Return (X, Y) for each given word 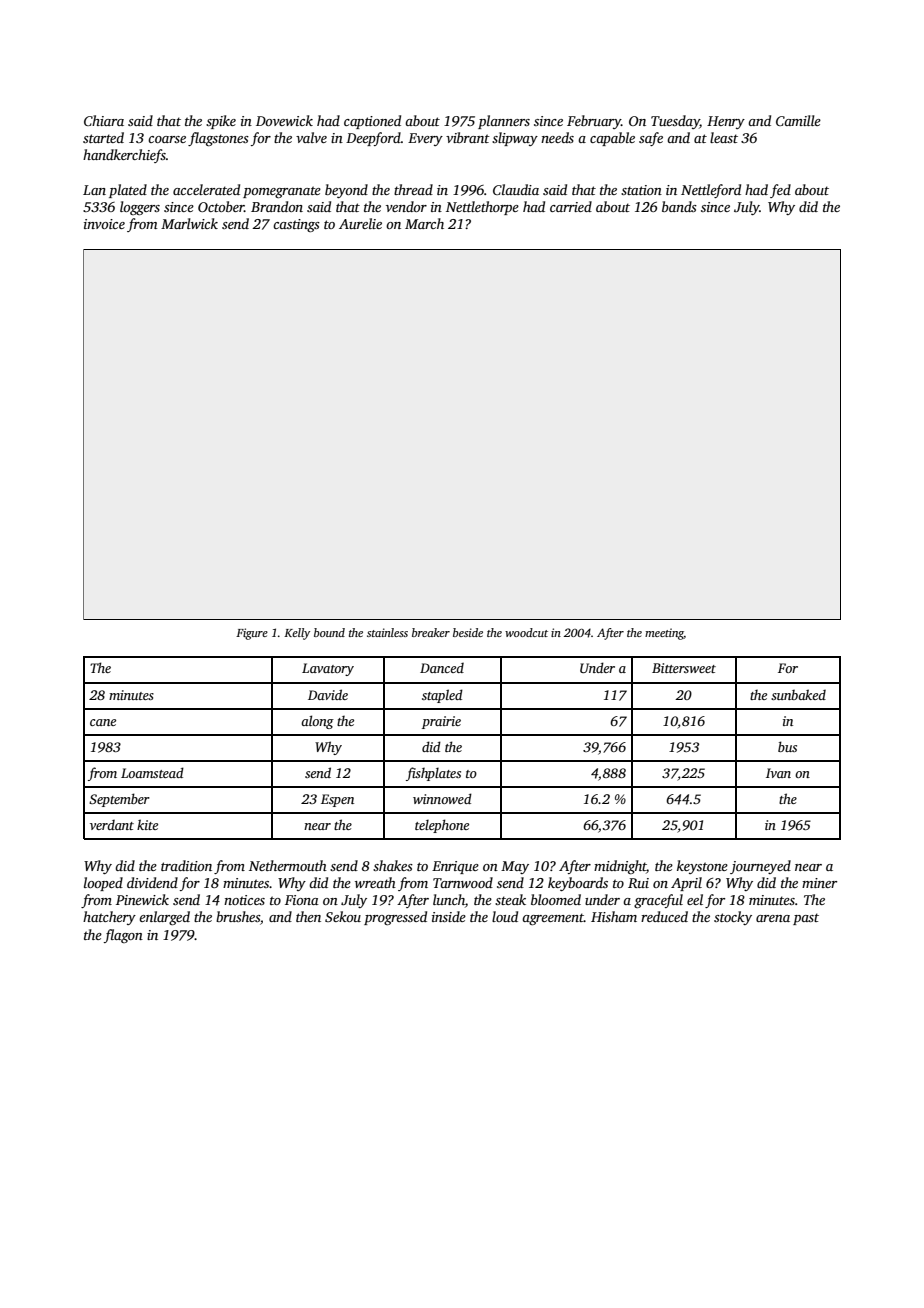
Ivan (778, 773)
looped (103, 884)
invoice (104, 224)
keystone (702, 867)
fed (780, 191)
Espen (337, 800)
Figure (252, 634)
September (119, 800)
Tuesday (675, 122)
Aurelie (360, 223)
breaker (431, 632)
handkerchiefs (124, 156)
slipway (515, 139)
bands (679, 206)
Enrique (455, 867)
